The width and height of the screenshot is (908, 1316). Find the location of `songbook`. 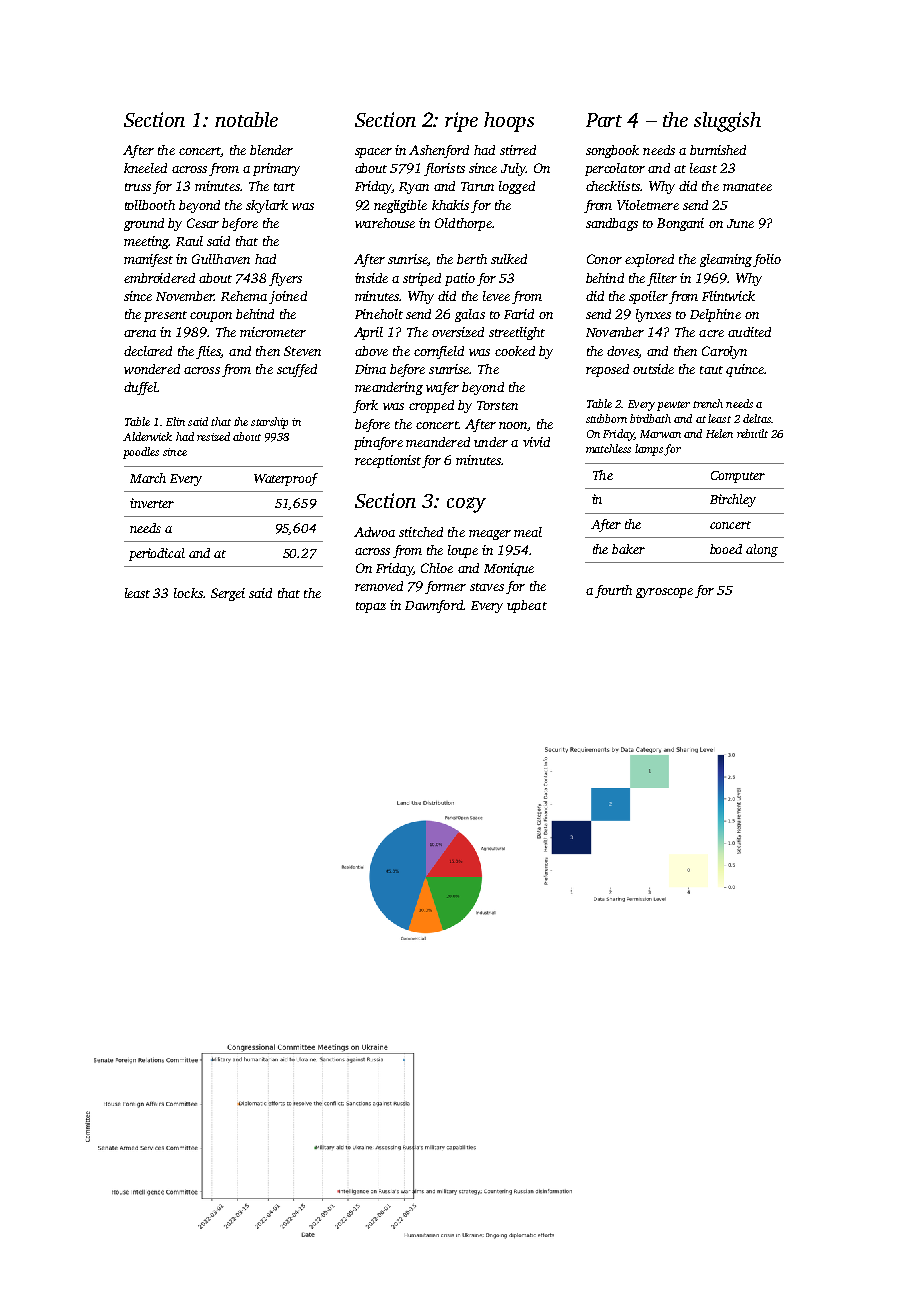

songbook is located at coordinates (612, 151).
